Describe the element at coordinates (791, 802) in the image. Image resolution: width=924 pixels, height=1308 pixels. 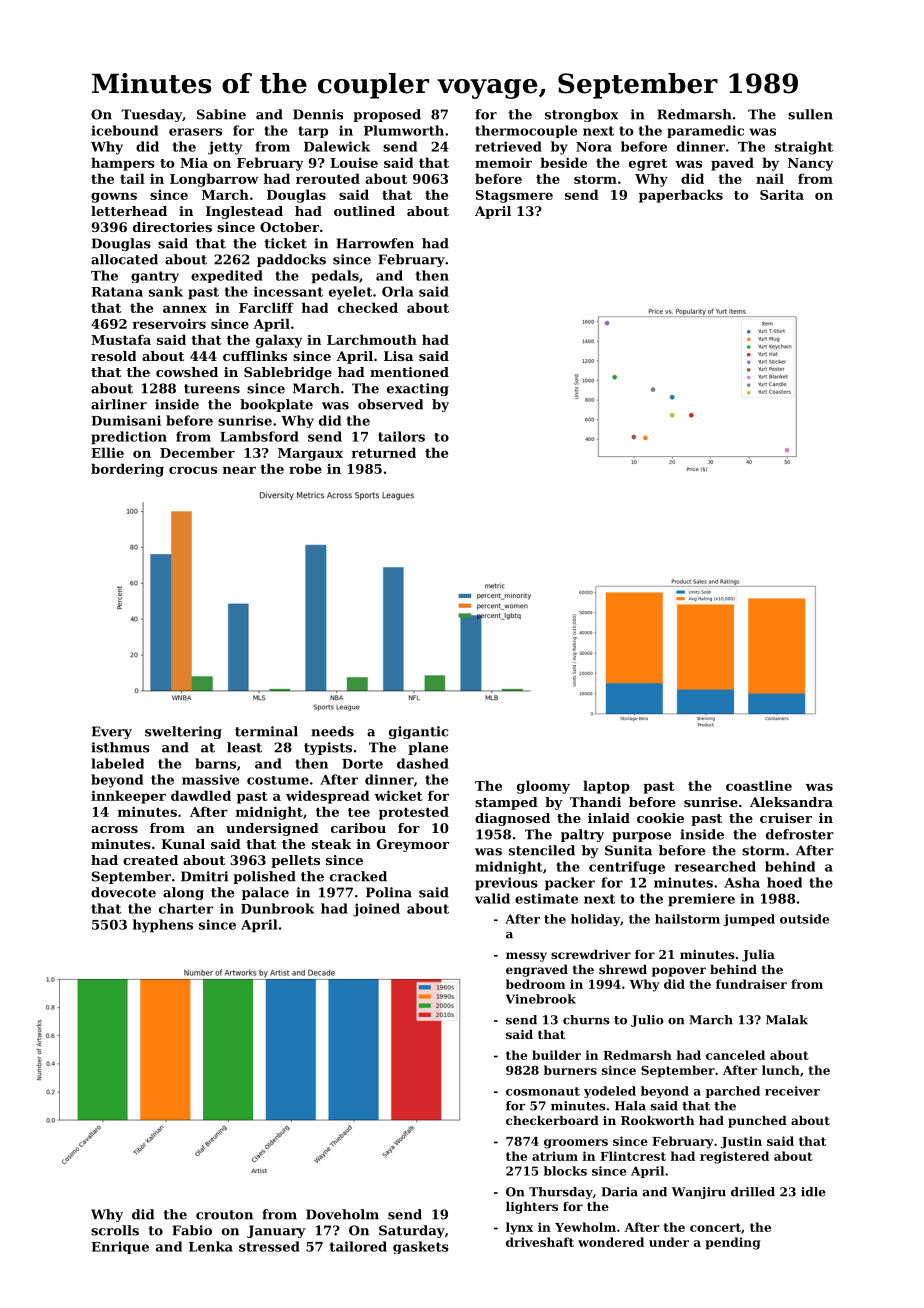
I see `Aleksandra` at that location.
